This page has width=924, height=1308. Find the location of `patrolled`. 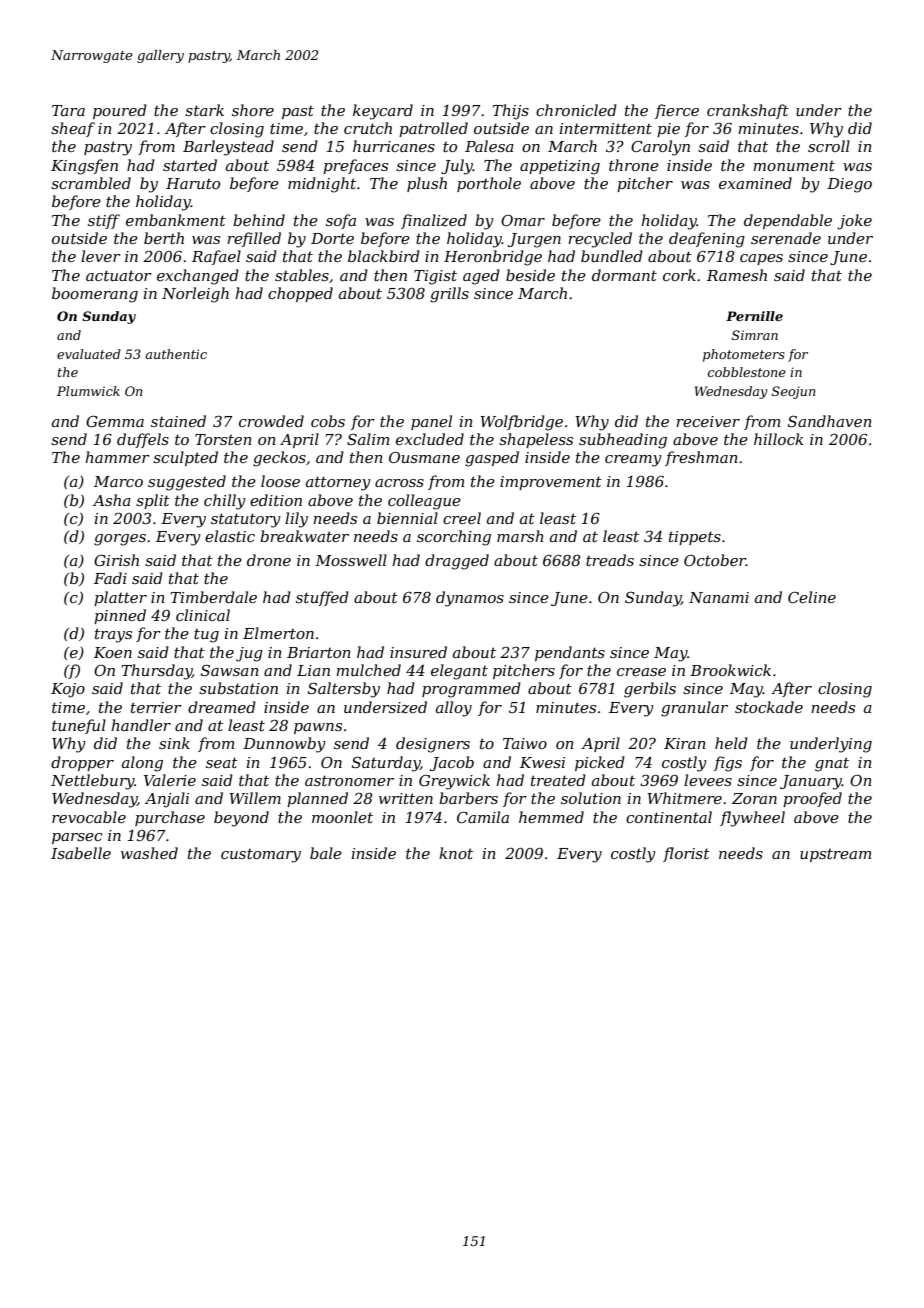

patrolled is located at coordinates (433, 129).
